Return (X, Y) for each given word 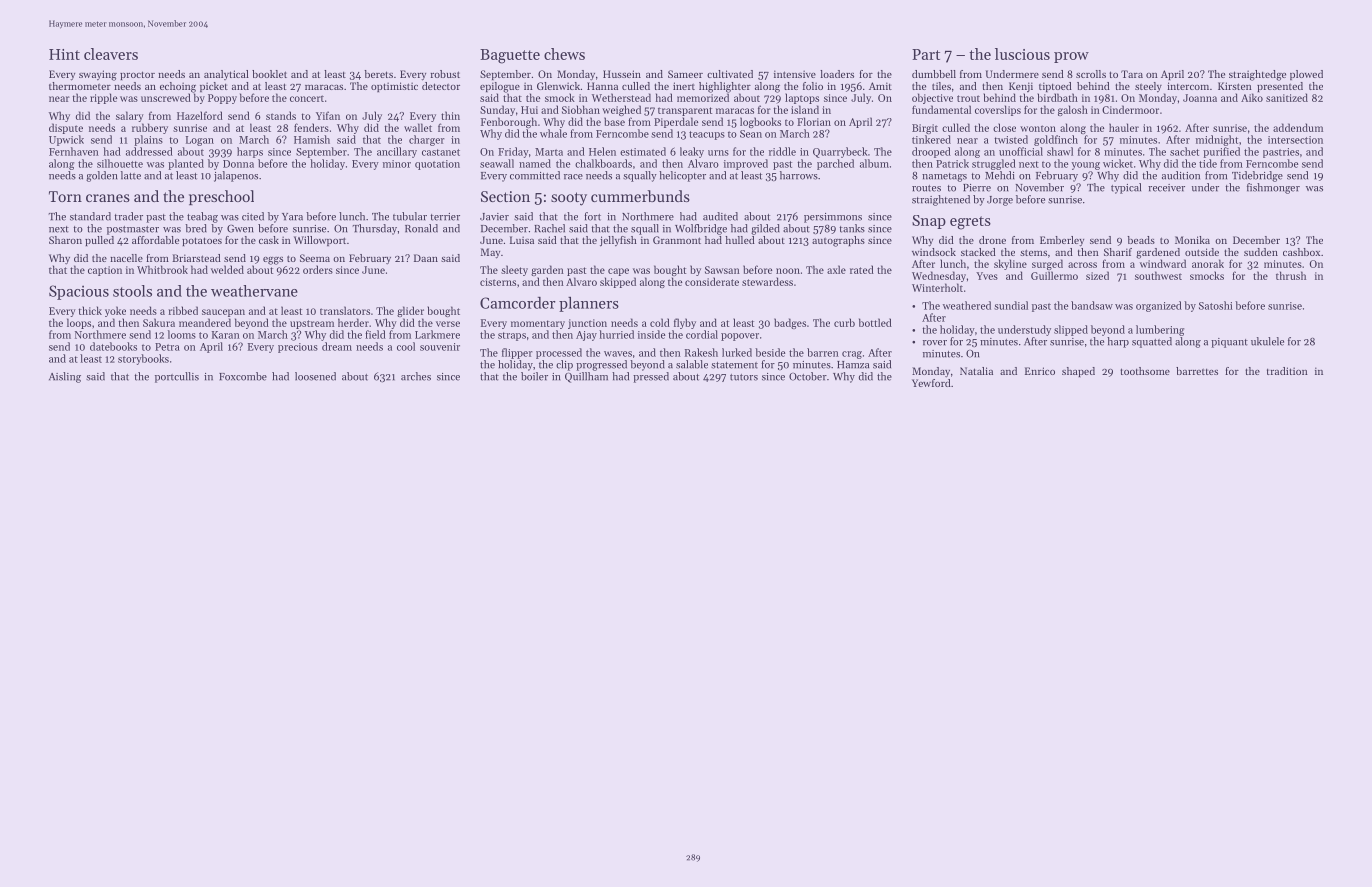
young (1085, 166)
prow (1071, 57)
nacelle (126, 258)
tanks (852, 228)
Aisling (65, 377)
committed (535, 175)
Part (926, 54)
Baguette (510, 56)
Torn (65, 196)
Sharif (1118, 252)
